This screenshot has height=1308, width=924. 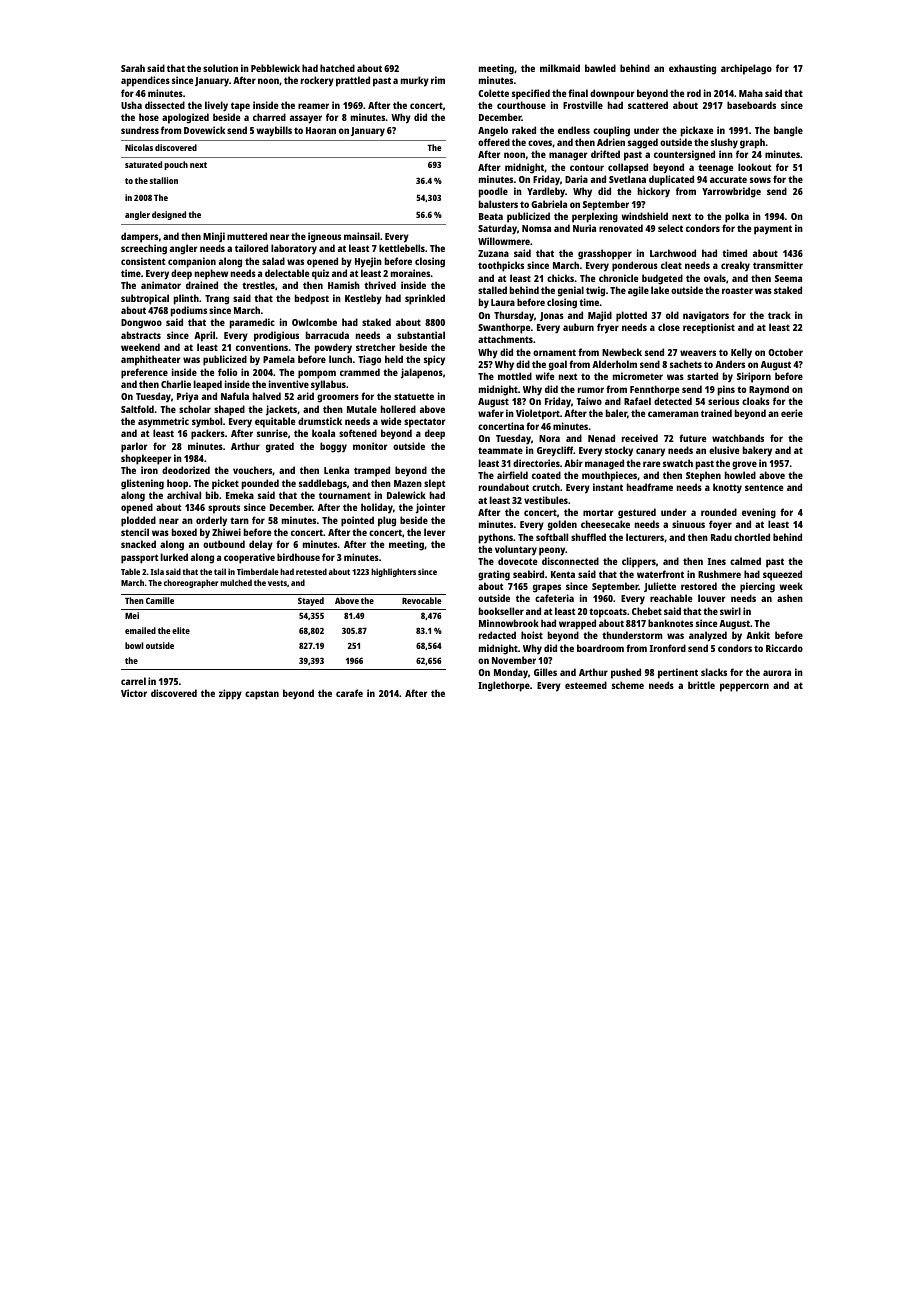 What do you see at coordinates (554, 352) in the screenshot?
I see `ornament` at bounding box center [554, 352].
